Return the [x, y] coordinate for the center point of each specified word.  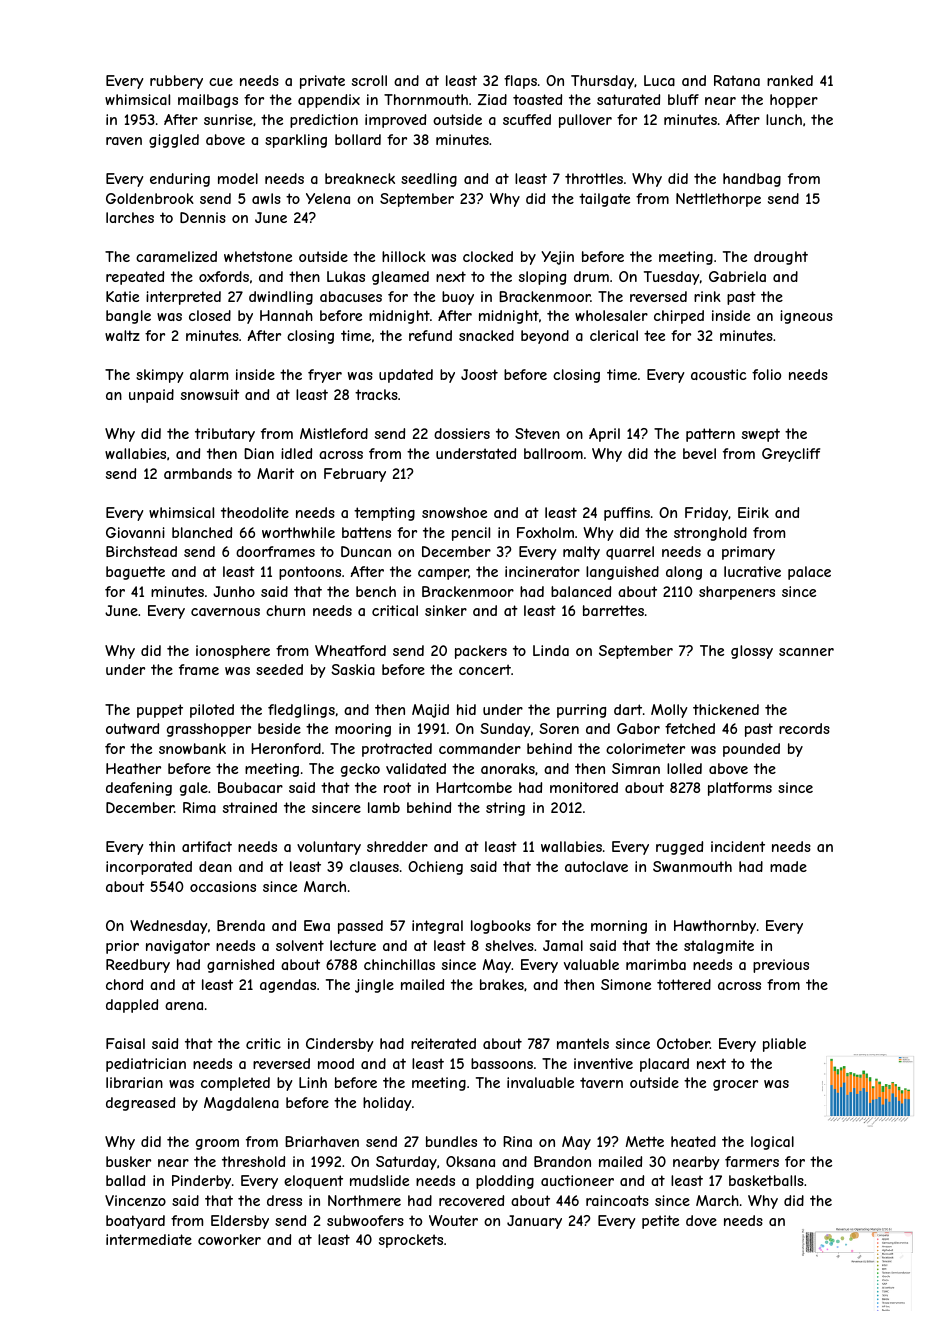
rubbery [176, 82]
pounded [751, 750]
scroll [369, 80]
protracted [397, 750]
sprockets [411, 1241]
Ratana [737, 80]
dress [284, 1200]
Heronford [286, 748]
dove [701, 1220]
